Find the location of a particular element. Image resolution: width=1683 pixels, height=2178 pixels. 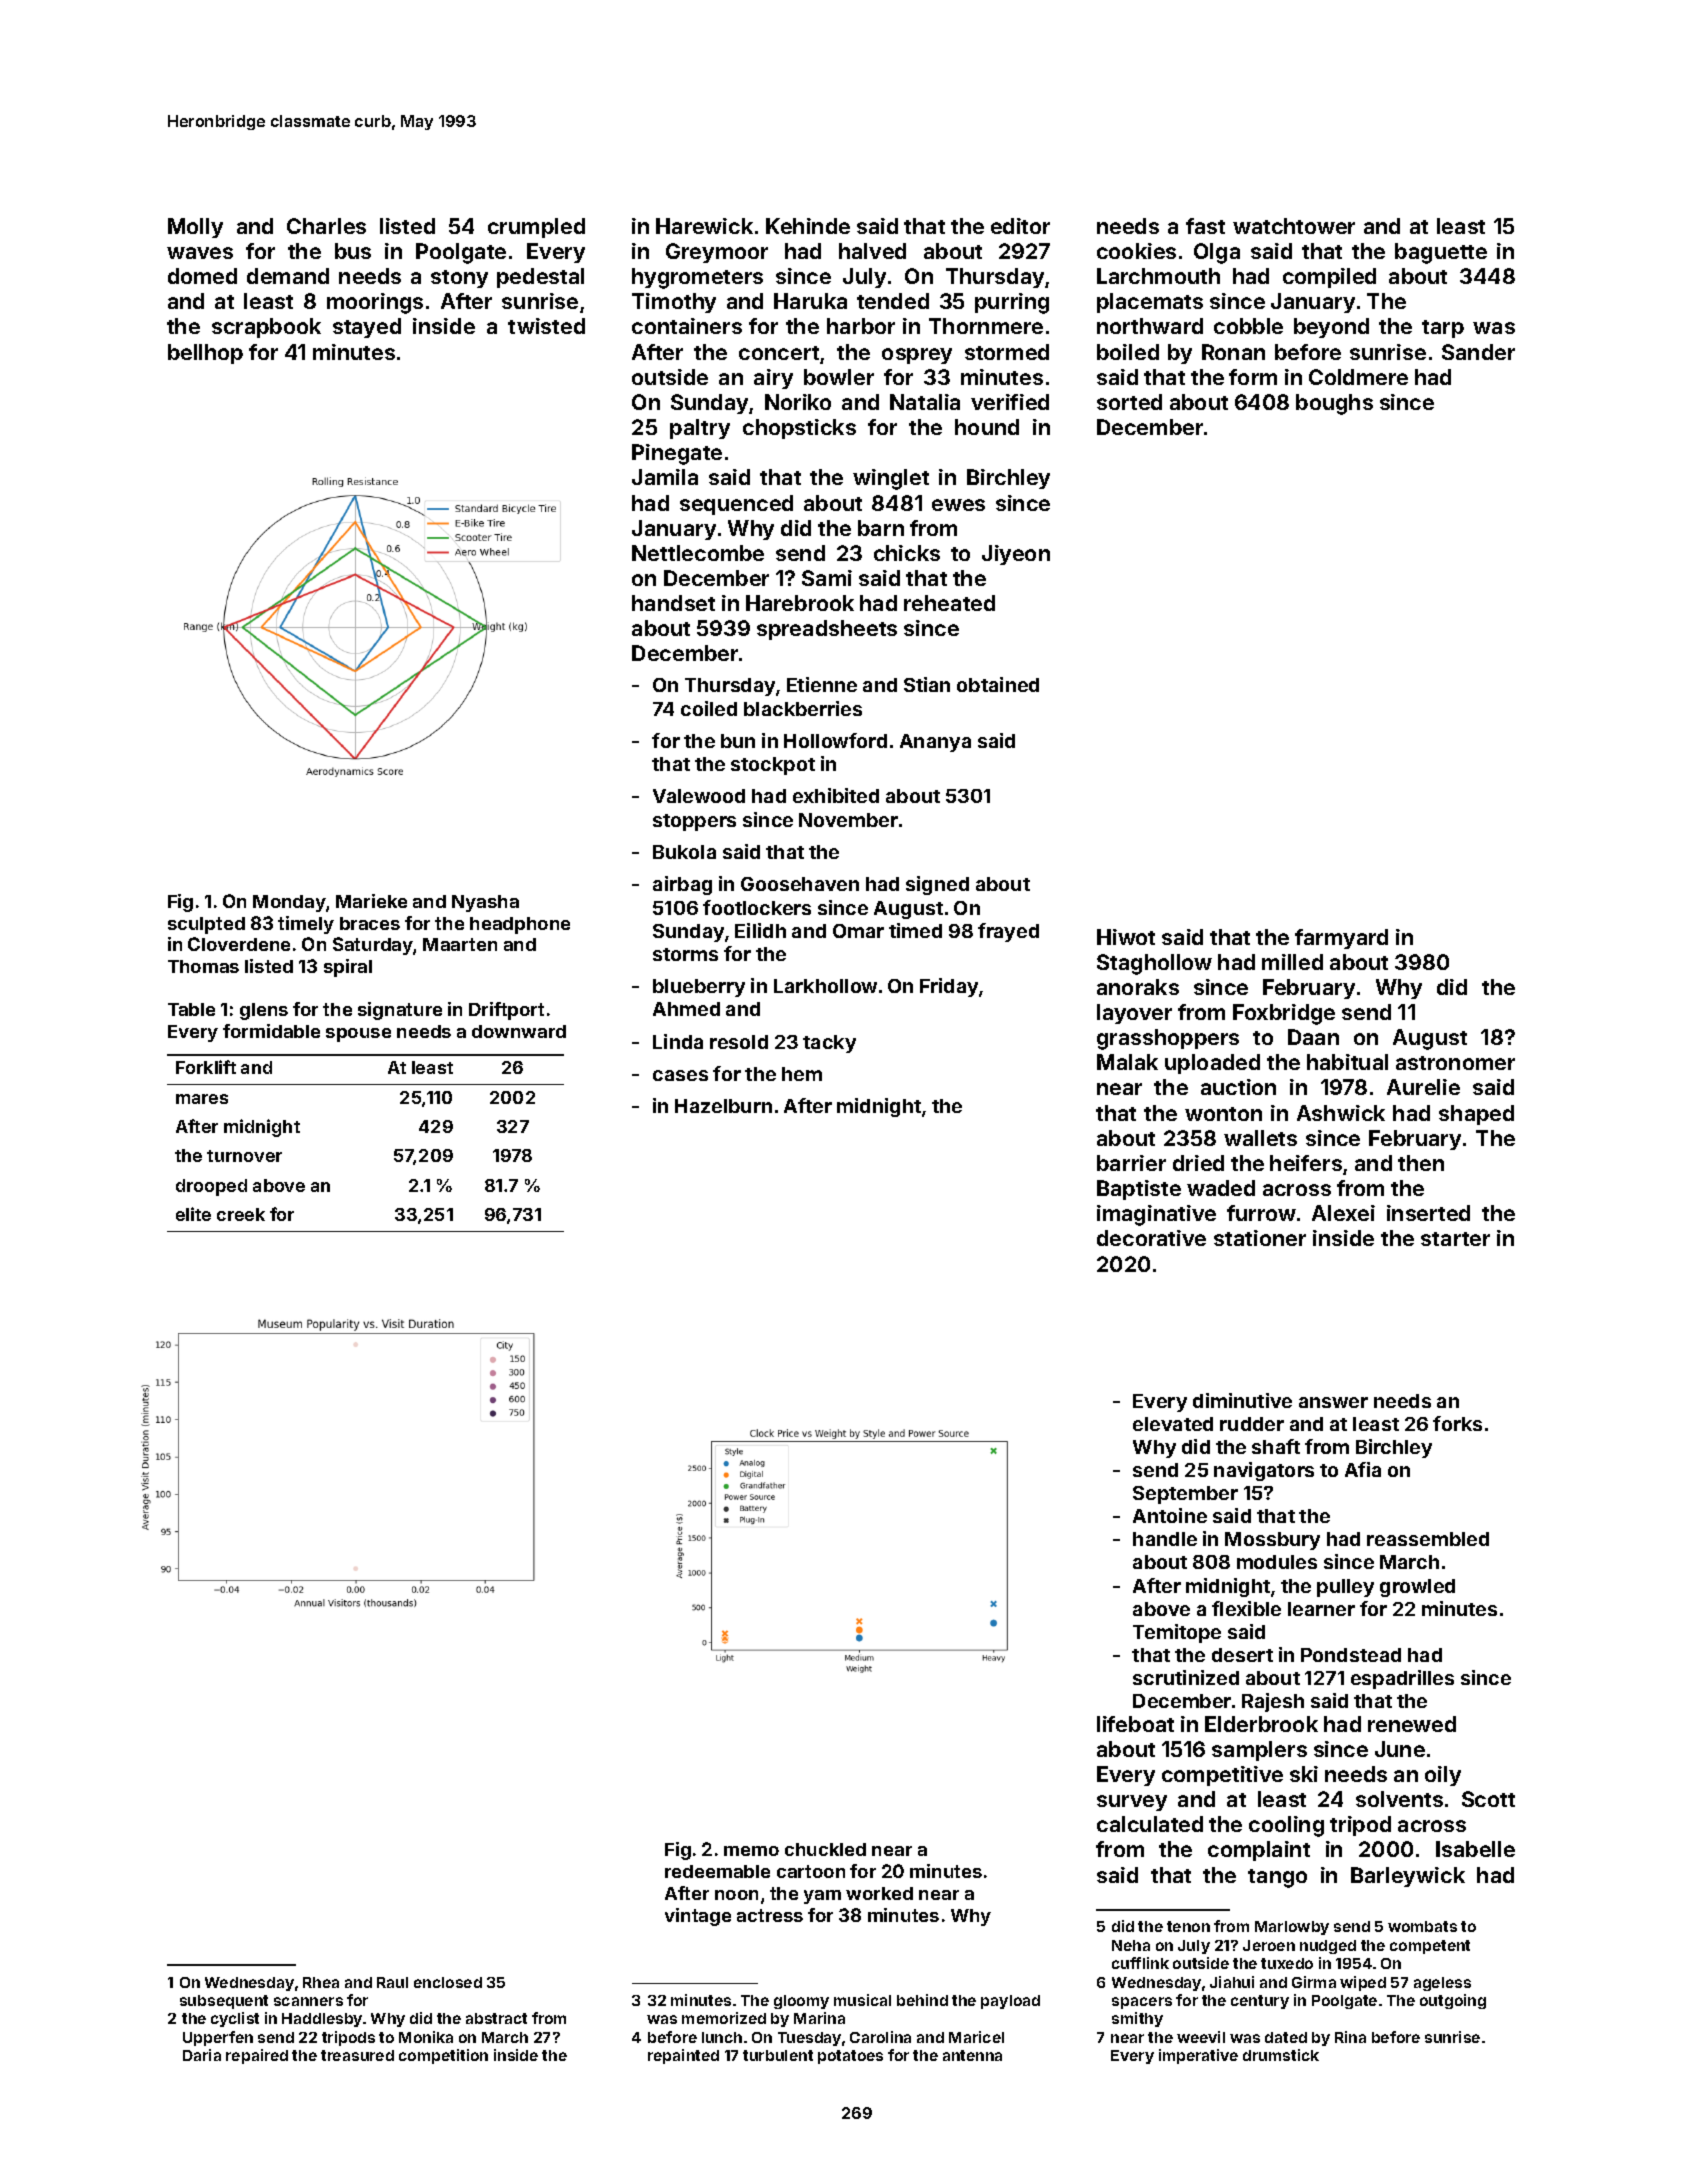

Daria is located at coordinates (202, 2055).
